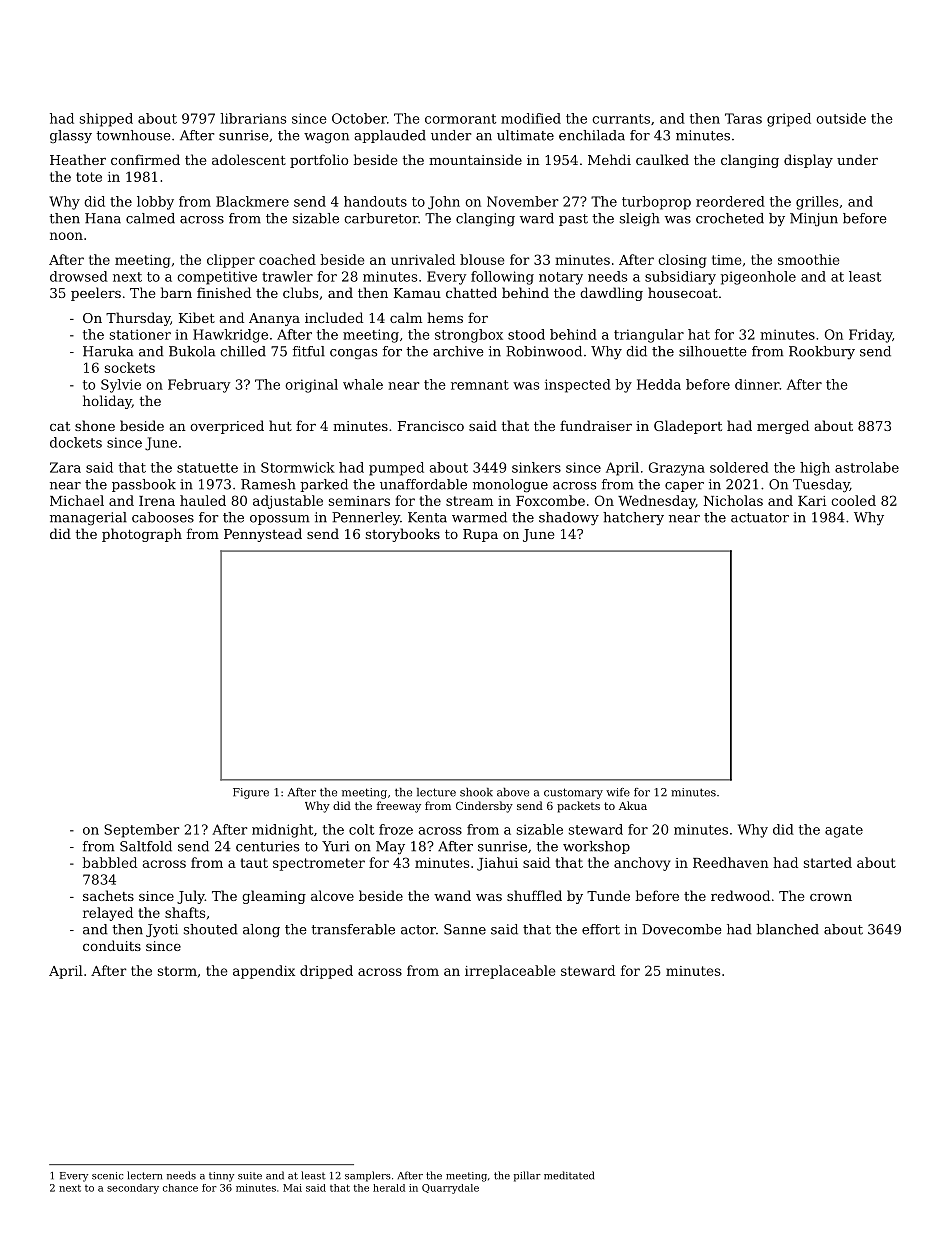 Image resolution: width=952 pixels, height=1233 pixels. Describe the element at coordinates (359, 118) in the document. I see `October` at that location.
